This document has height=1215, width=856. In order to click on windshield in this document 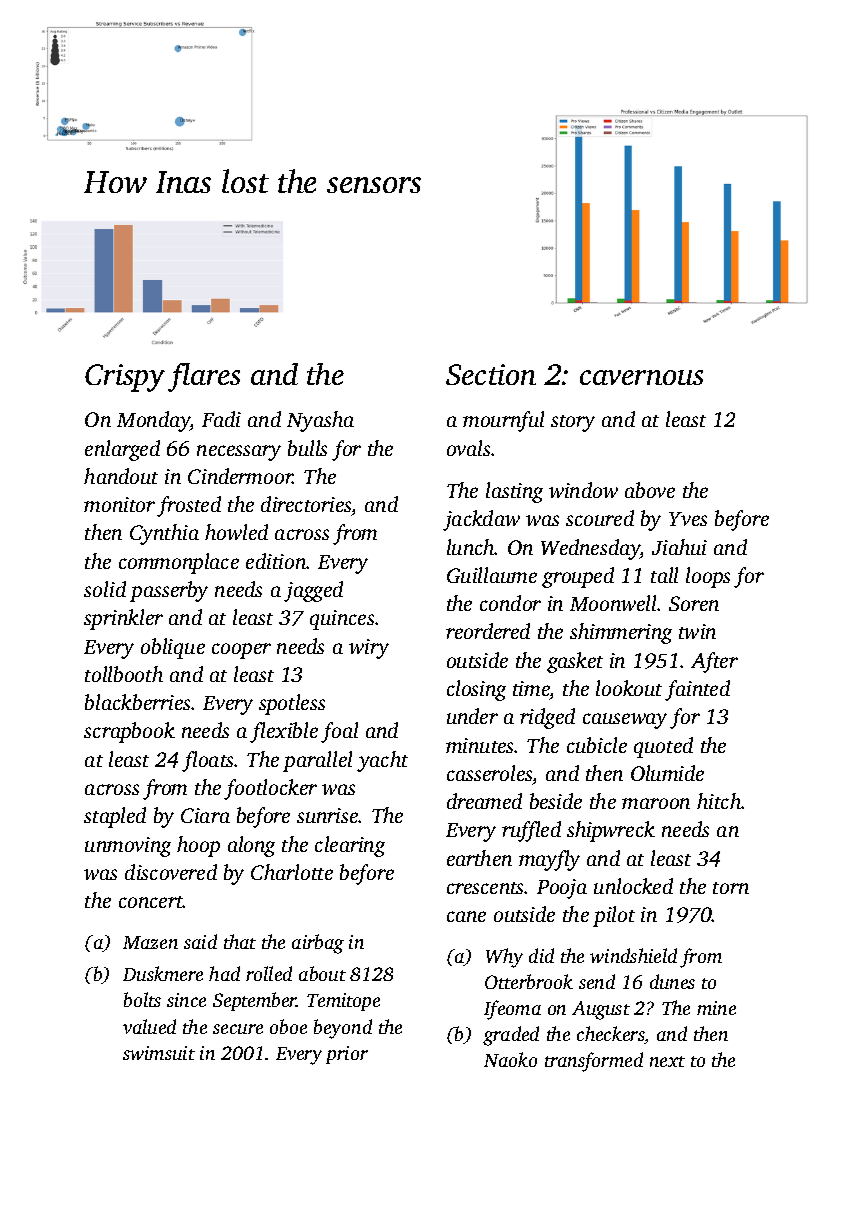, I will do `click(633, 955)`.
